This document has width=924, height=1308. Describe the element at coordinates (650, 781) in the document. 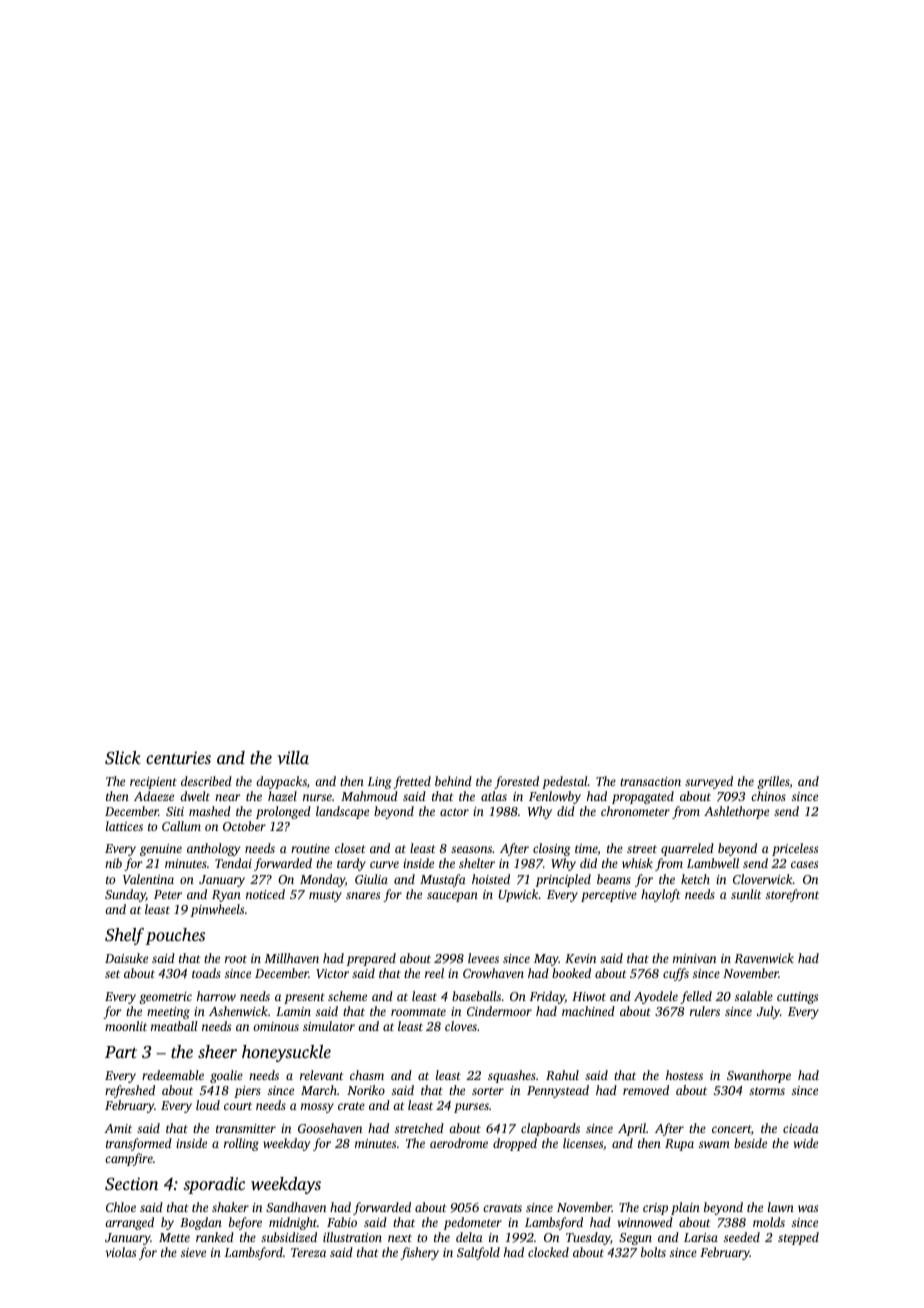

I see `transaction` at that location.
